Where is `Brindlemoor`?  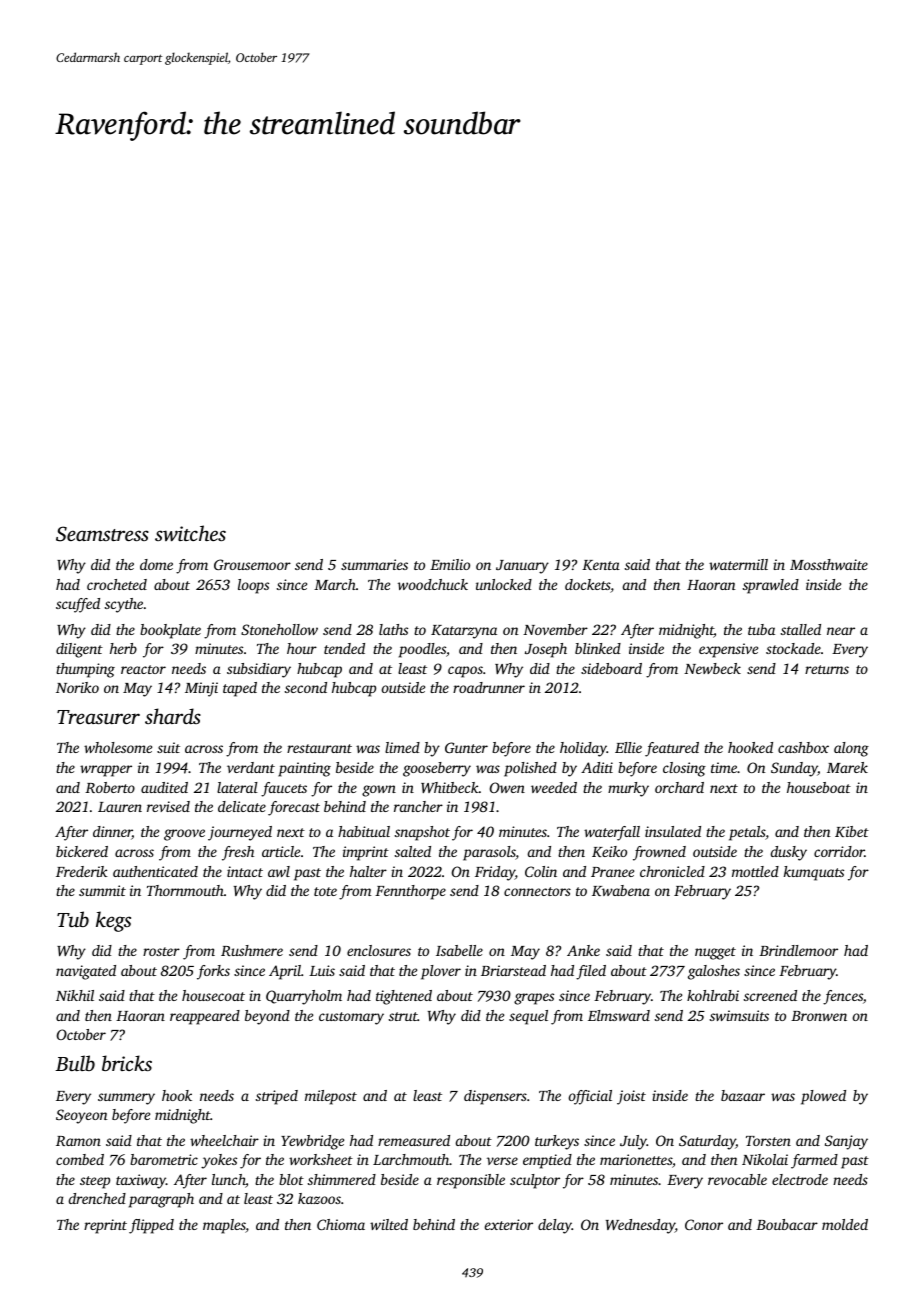
Brindlemoor is located at coordinates (798, 950).
